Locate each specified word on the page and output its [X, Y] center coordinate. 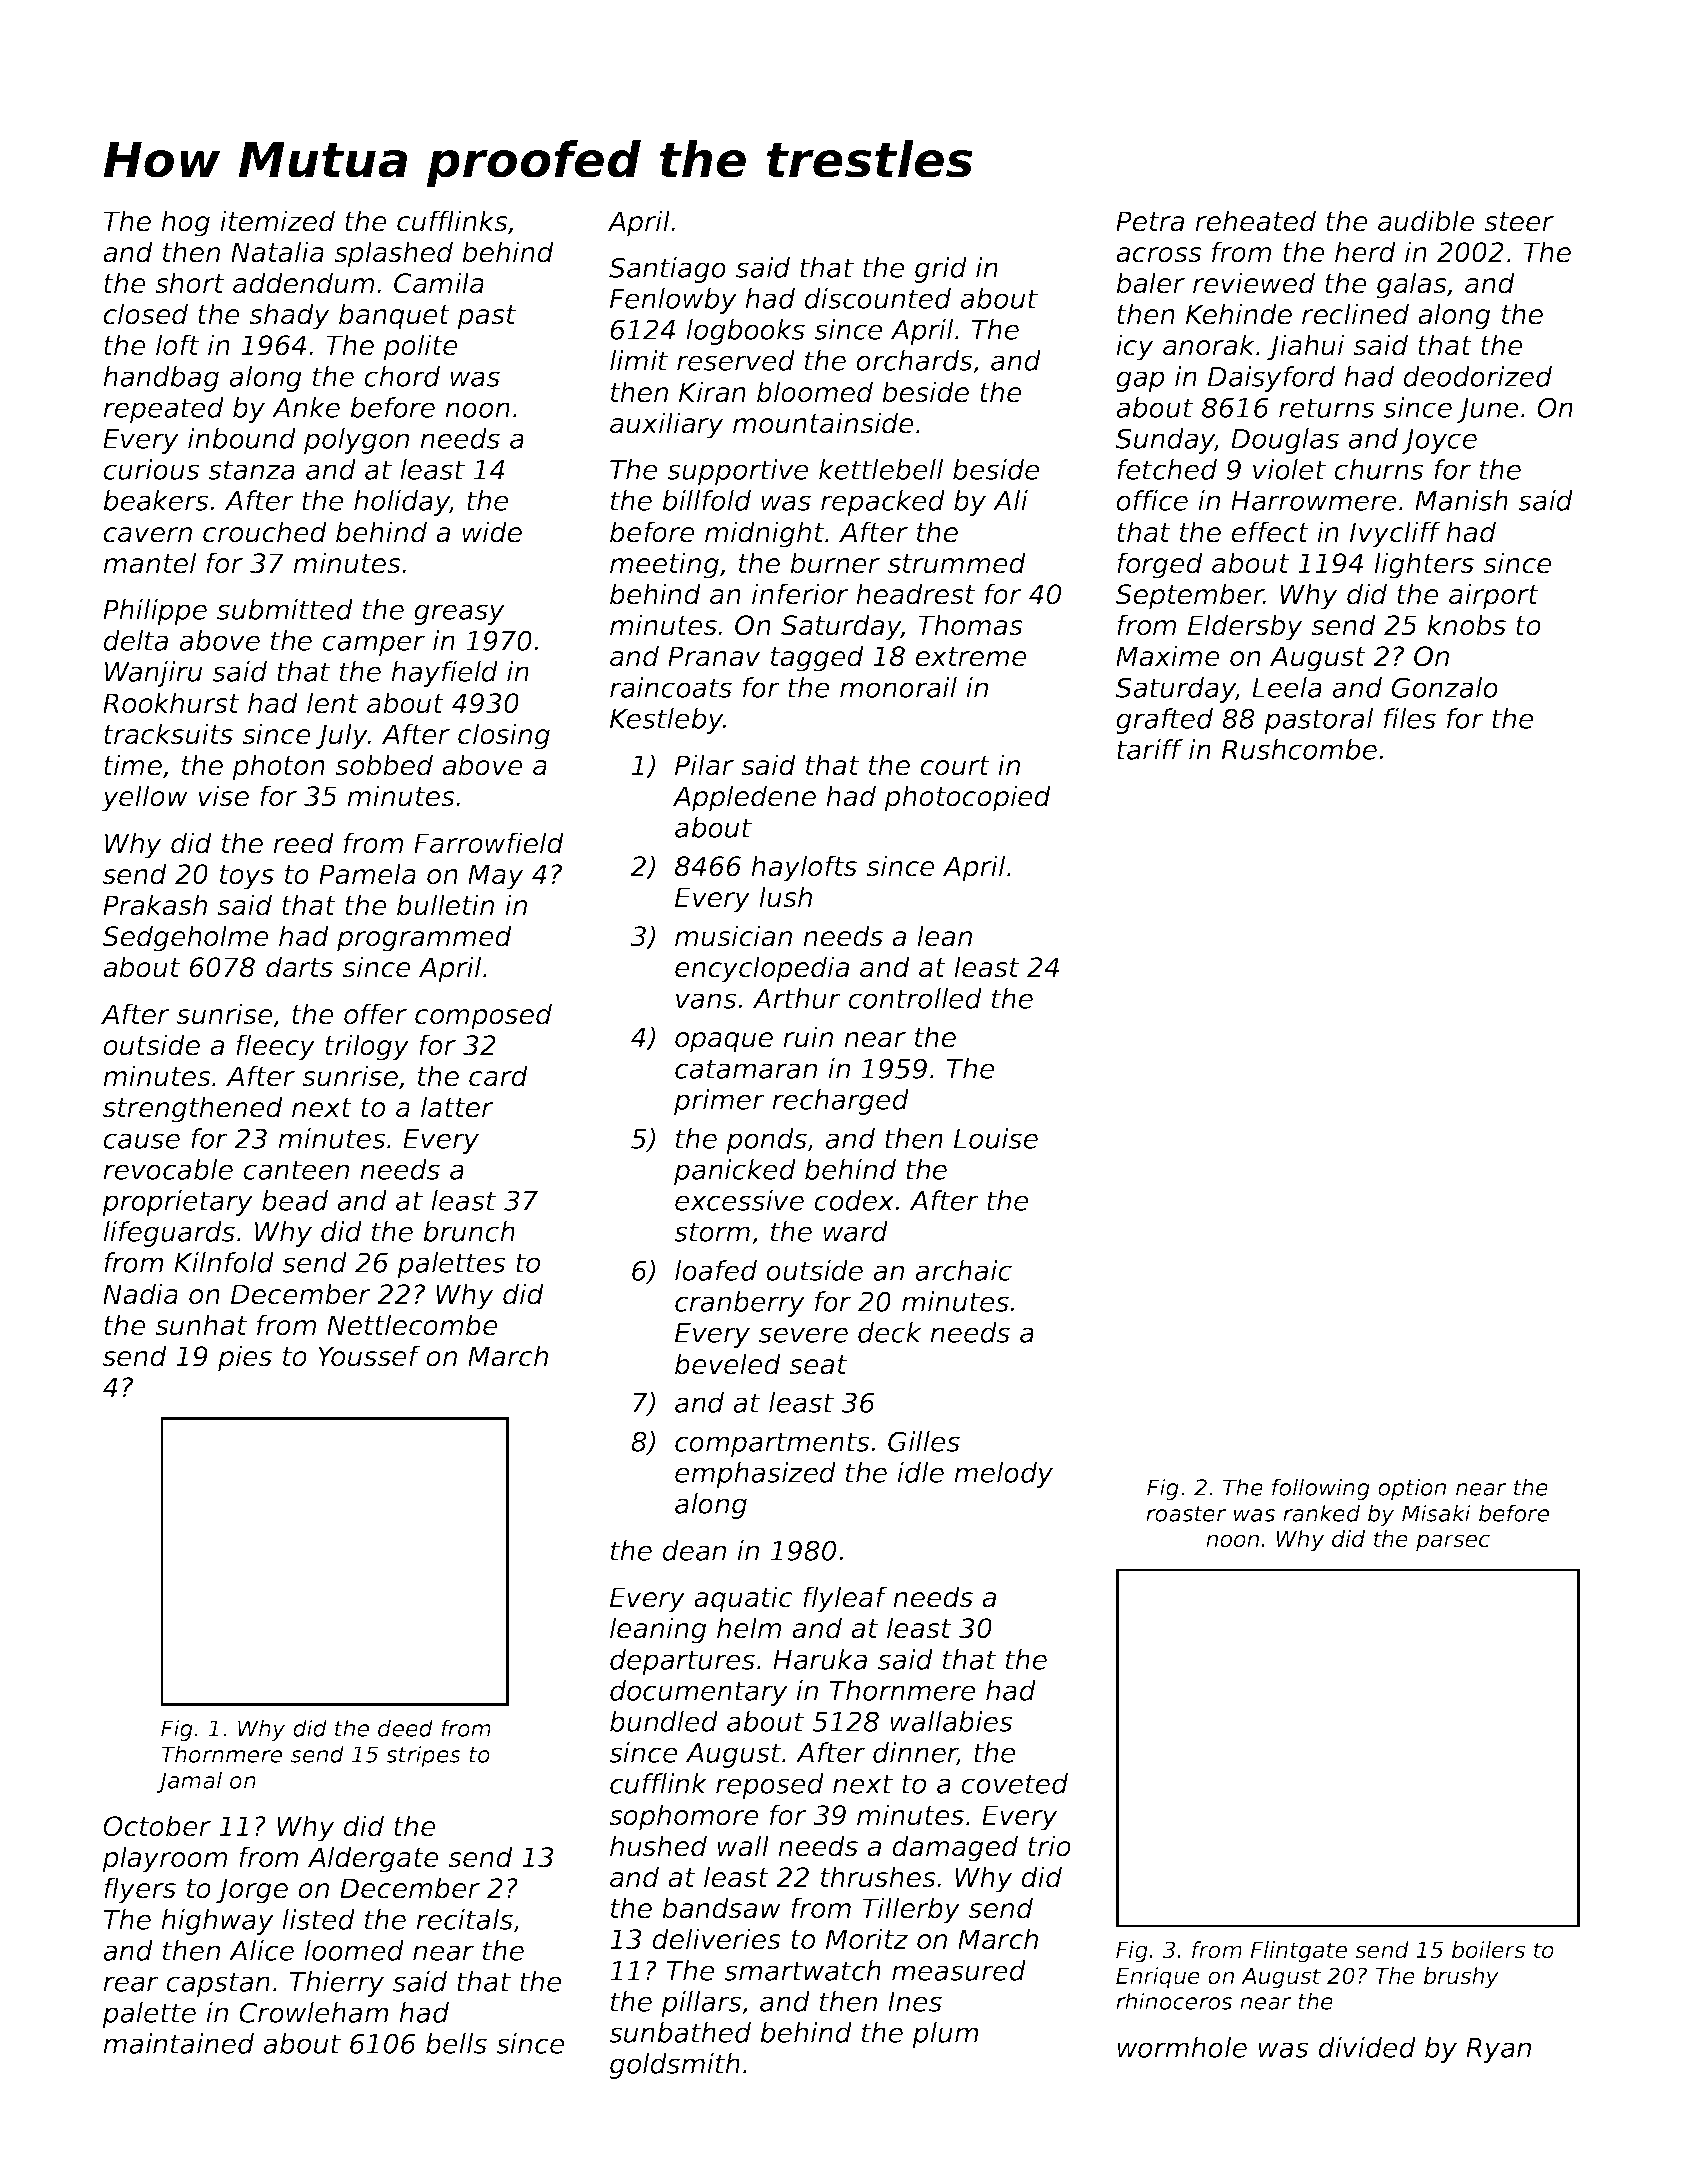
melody [1003, 1475]
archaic [963, 1270]
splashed [393, 254]
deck [890, 1332]
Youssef [369, 1356]
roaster [1186, 1514]
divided [1367, 2047]
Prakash [155, 905]
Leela [1287, 687]
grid [941, 270]
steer [1519, 222]
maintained [178, 2043]
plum [945, 2035]
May [496, 877]
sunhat [201, 1325]
